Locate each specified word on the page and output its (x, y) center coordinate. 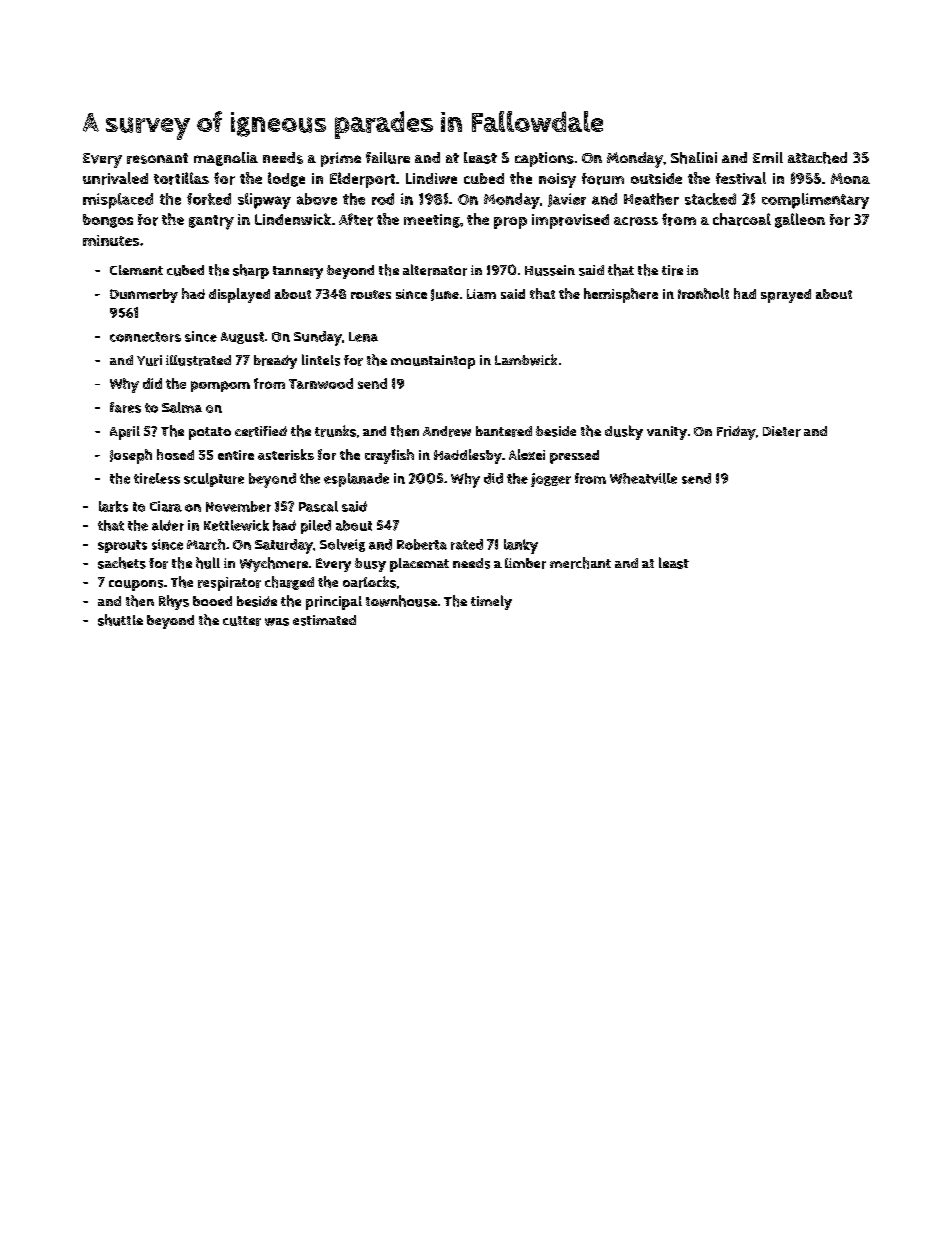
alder (168, 525)
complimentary (815, 201)
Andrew (447, 431)
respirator (229, 584)
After (356, 219)
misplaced (118, 201)
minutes (111, 240)
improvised (570, 221)
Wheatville (643, 478)
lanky (521, 546)
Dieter (782, 431)
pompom (220, 386)
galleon (800, 220)
